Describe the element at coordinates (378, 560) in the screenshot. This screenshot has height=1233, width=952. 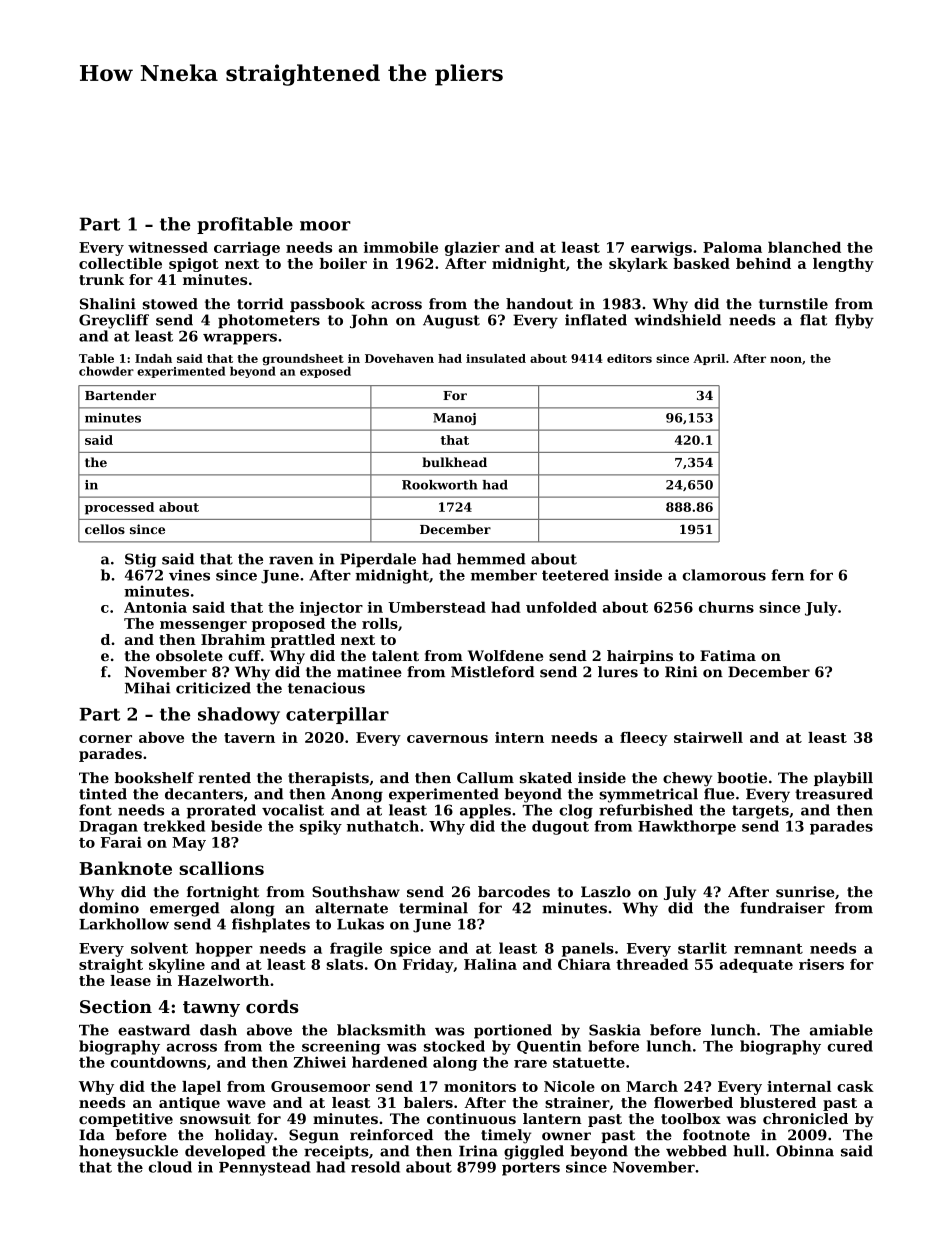
I see `Piperdale` at that location.
